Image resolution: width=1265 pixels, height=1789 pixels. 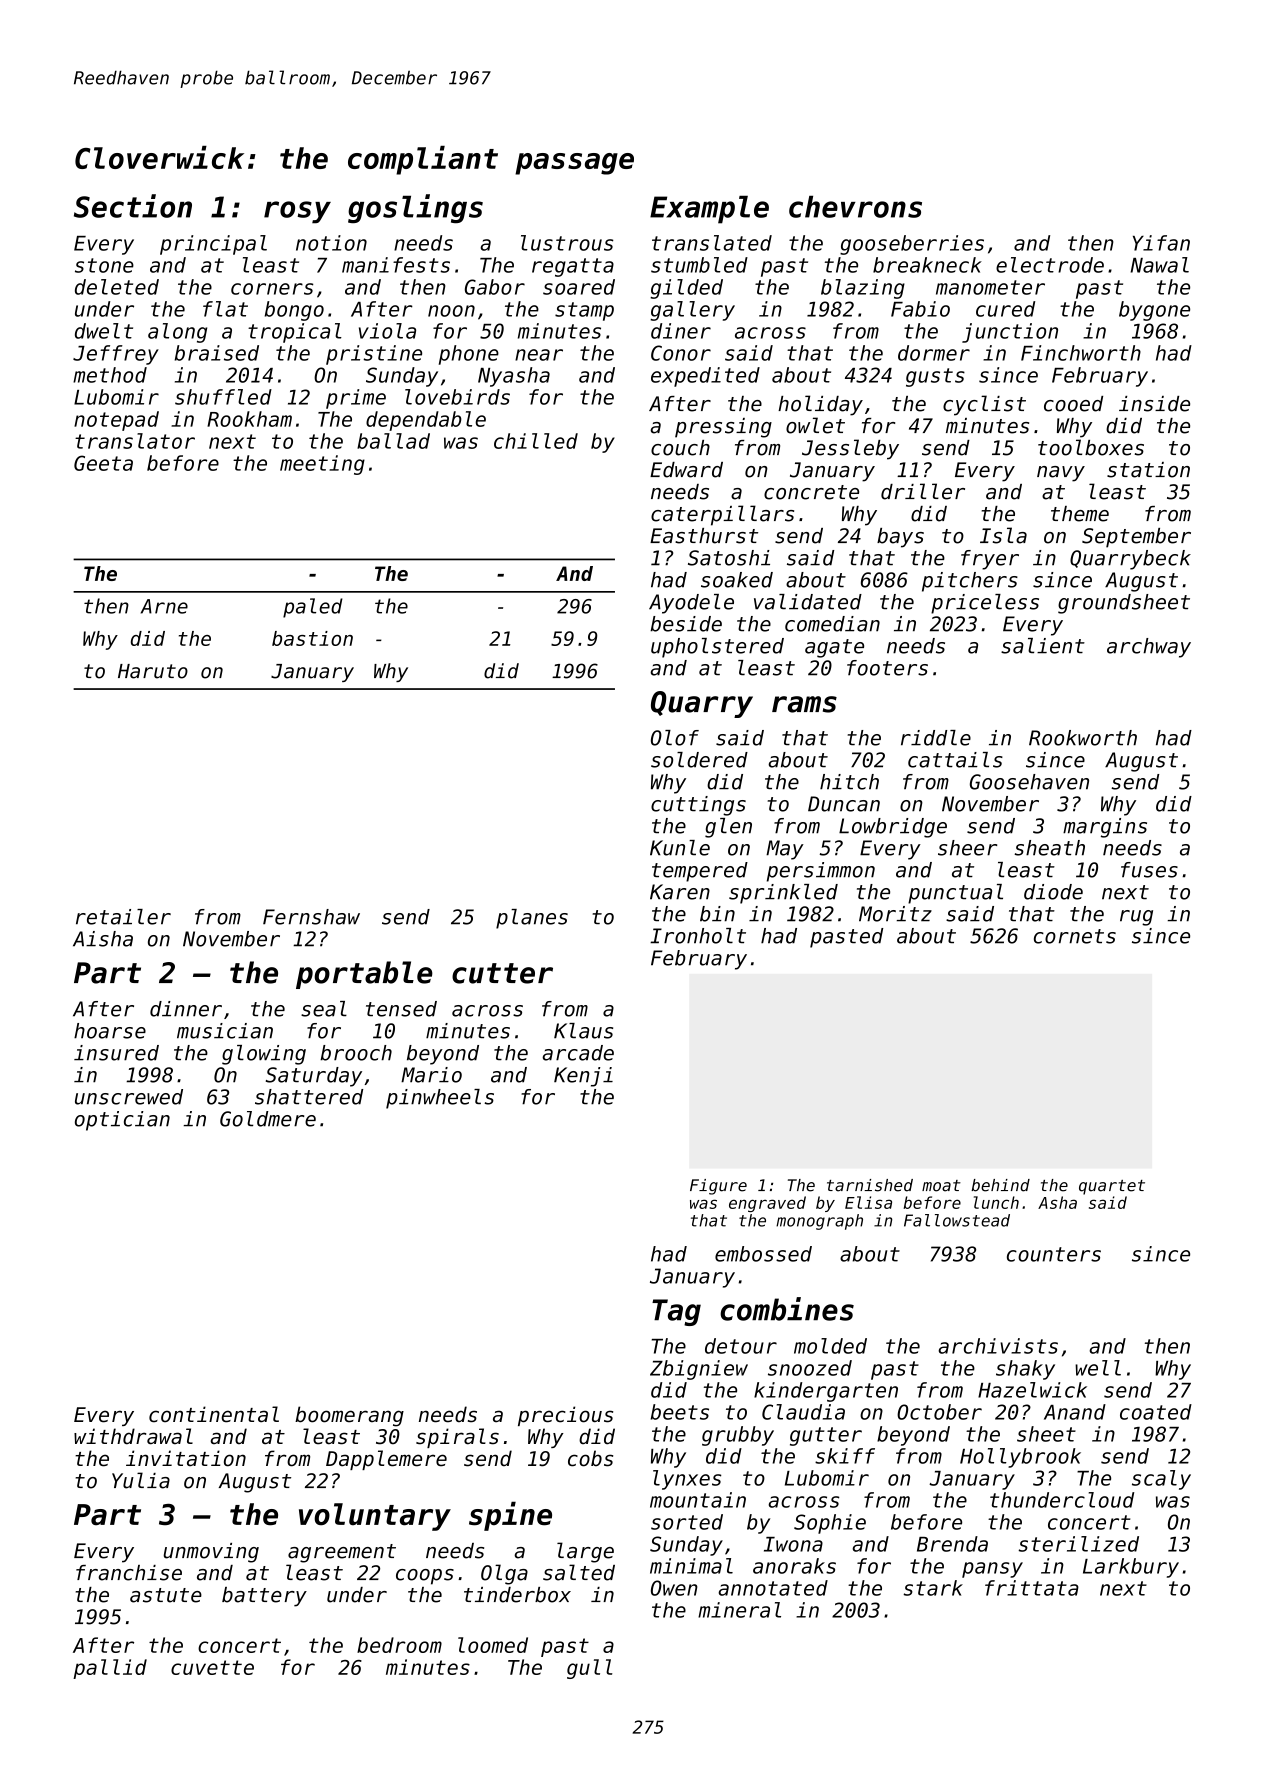 I want to click on electrode, so click(x=1050, y=265).
